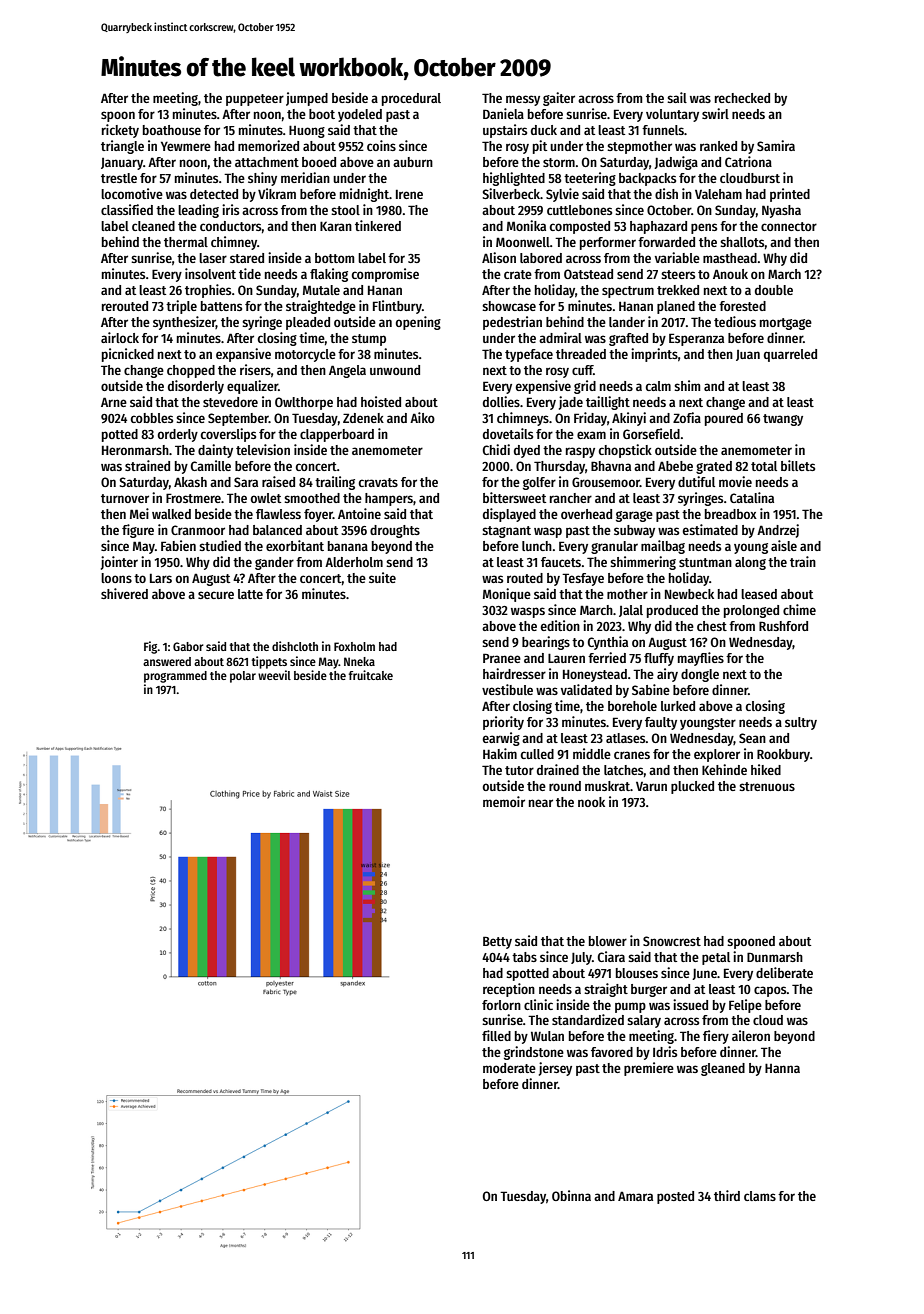 This screenshot has width=924, height=1314. I want to click on billets, so click(798, 465).
